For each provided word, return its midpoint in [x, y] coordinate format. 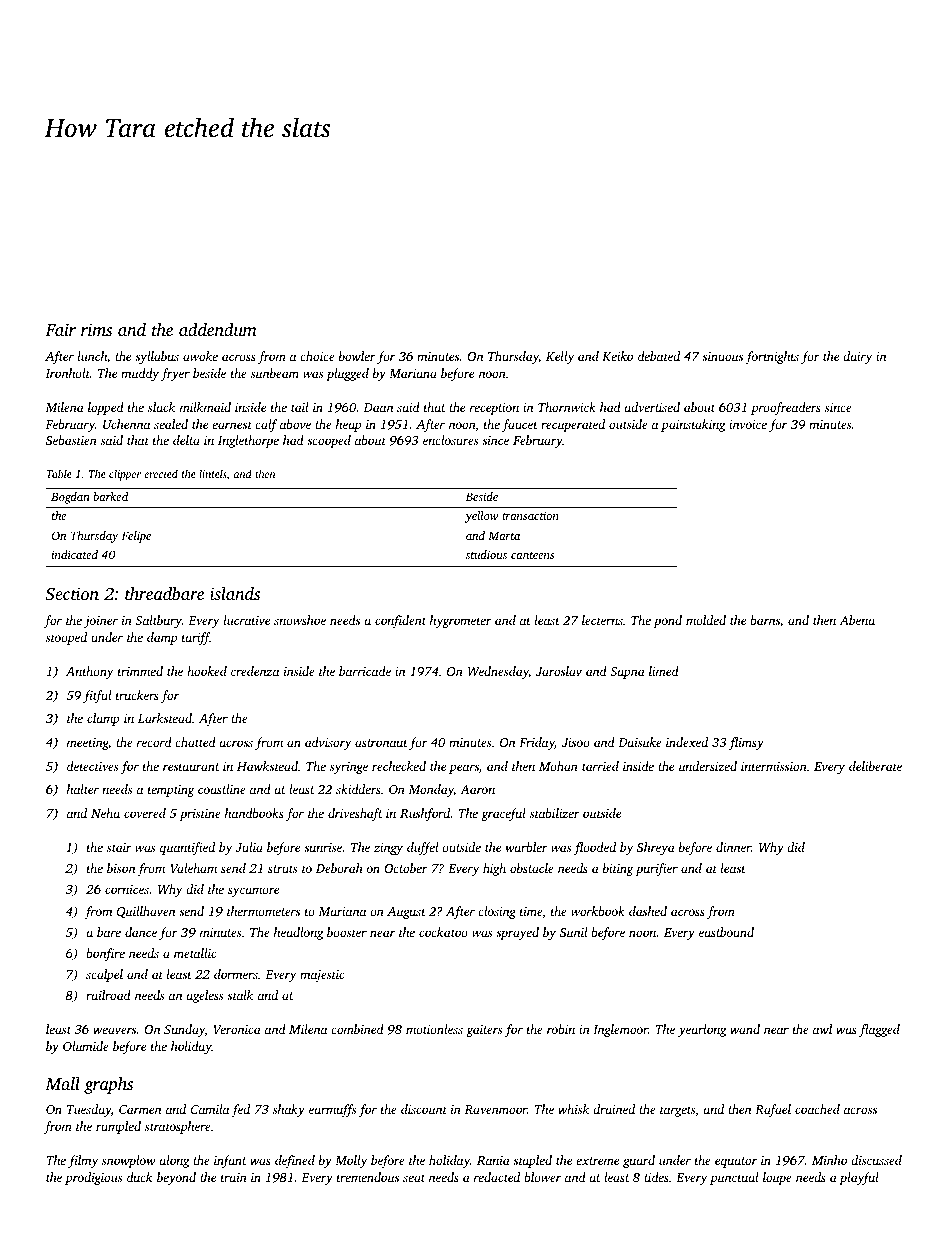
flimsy [746, 743]
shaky [289, 1110]
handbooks [254, 813]
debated [659, 356]
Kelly [560, 357]
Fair [60, 329]
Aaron [477, 789]
